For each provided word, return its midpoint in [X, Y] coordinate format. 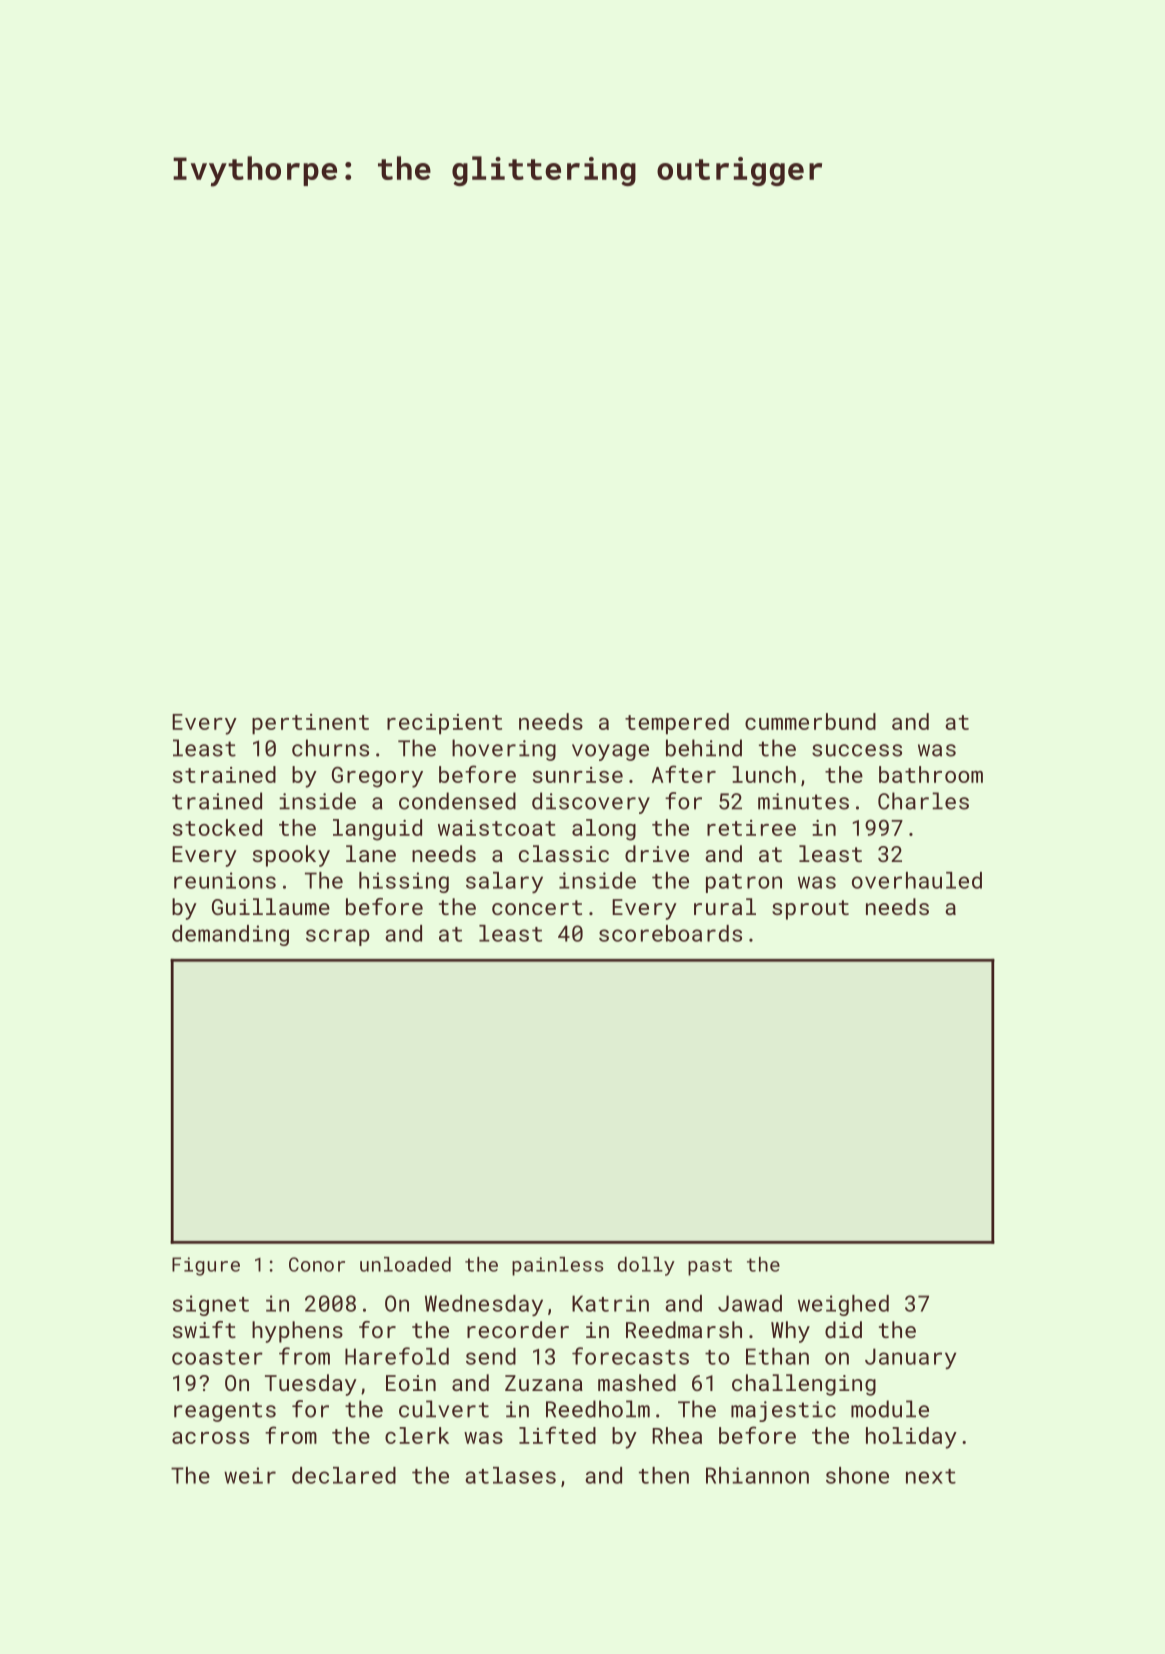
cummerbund [810, 721]
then [664, 1475]
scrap [338, 937]
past [710, 1267]
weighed [843, 1305]
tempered [677, 724]
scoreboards [670, 933]
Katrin [610, 1303]
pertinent [310, 724]
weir [250, 1475]
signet [210, 1305]
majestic [783, 1411]
